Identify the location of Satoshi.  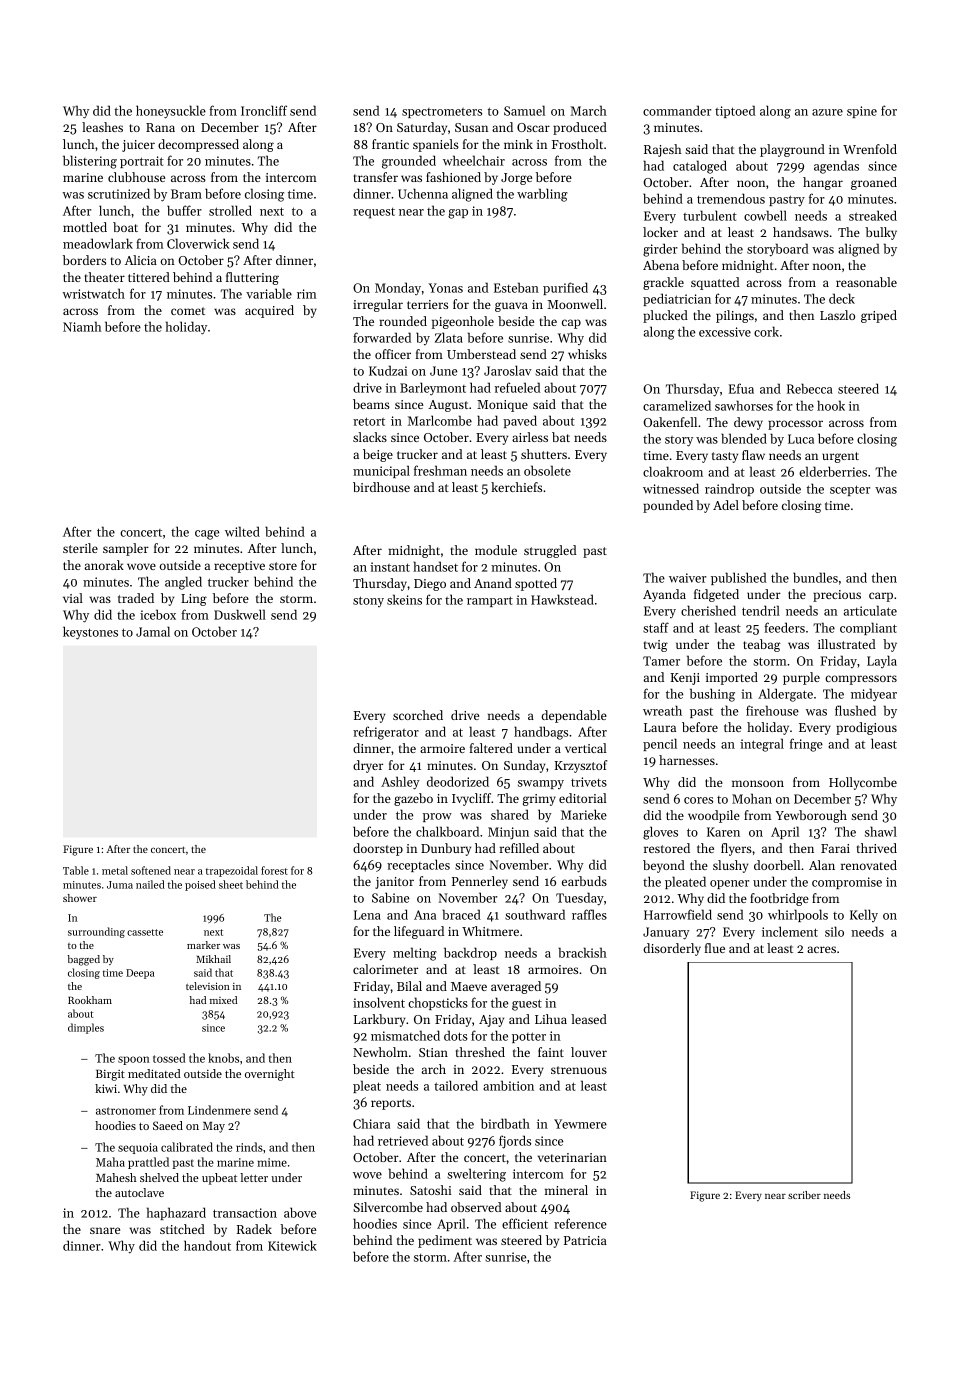
(430, 1190).
